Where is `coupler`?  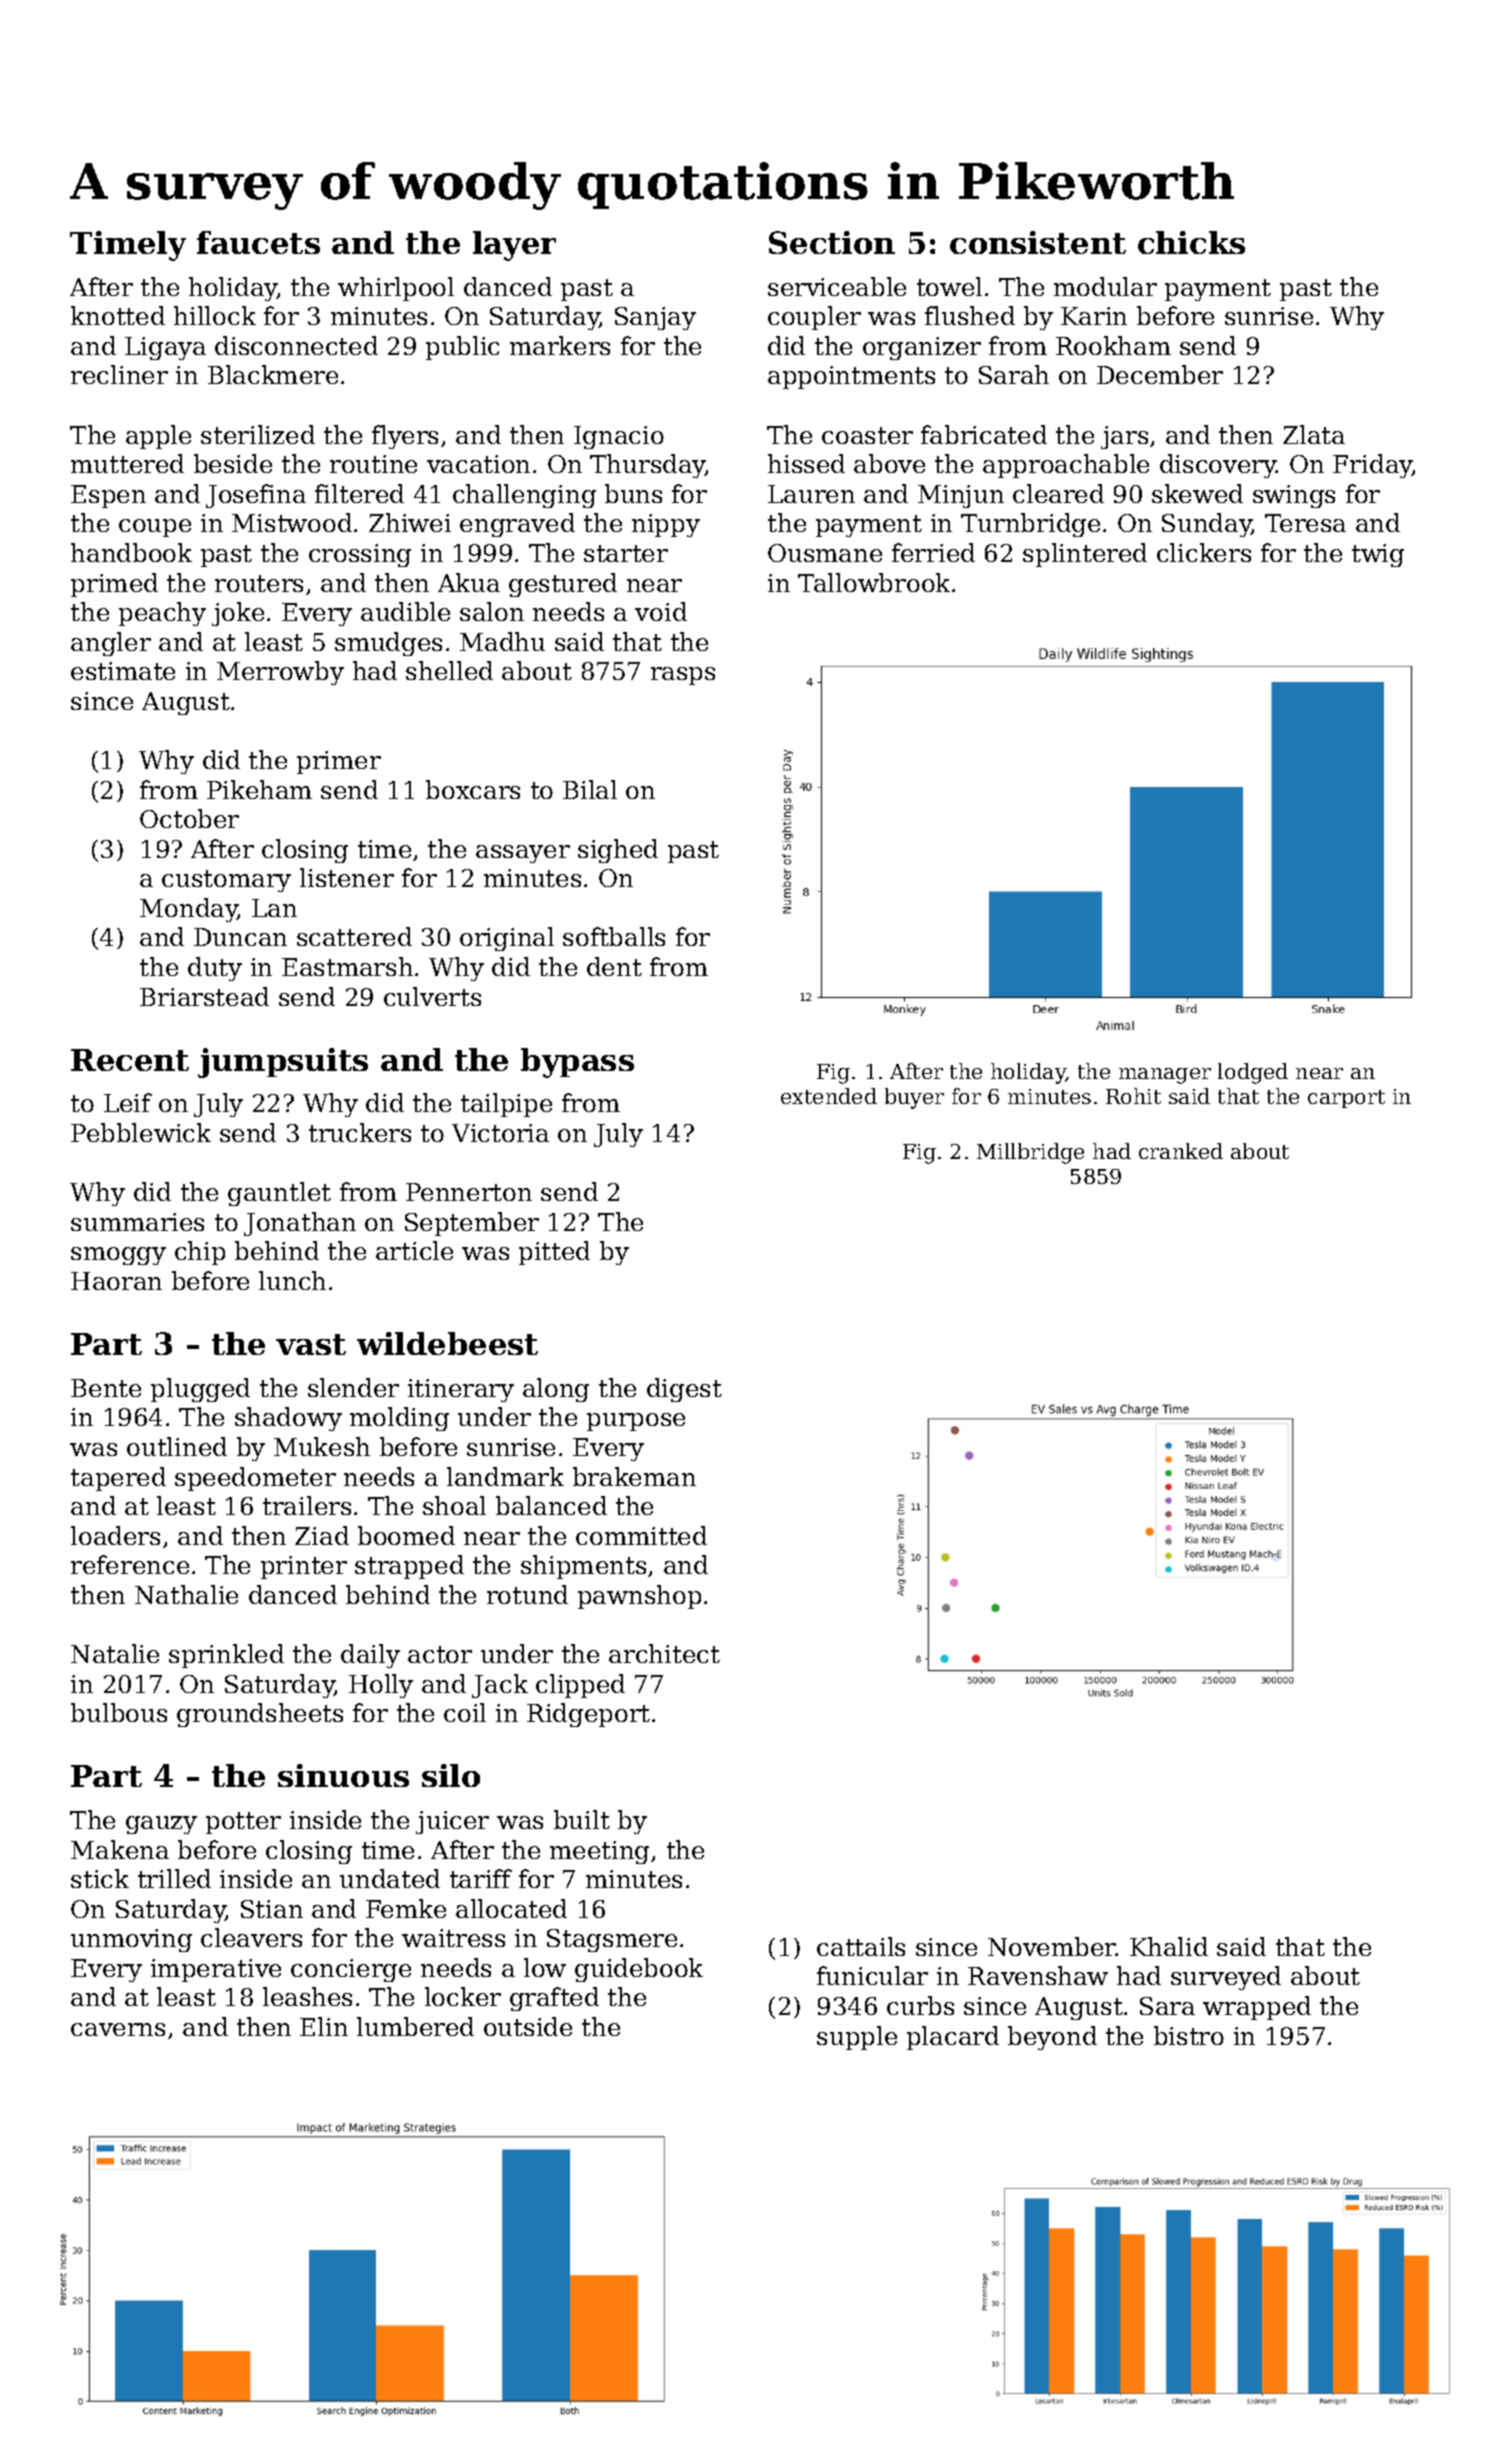 coupler is located at coordinates (814, 318).
